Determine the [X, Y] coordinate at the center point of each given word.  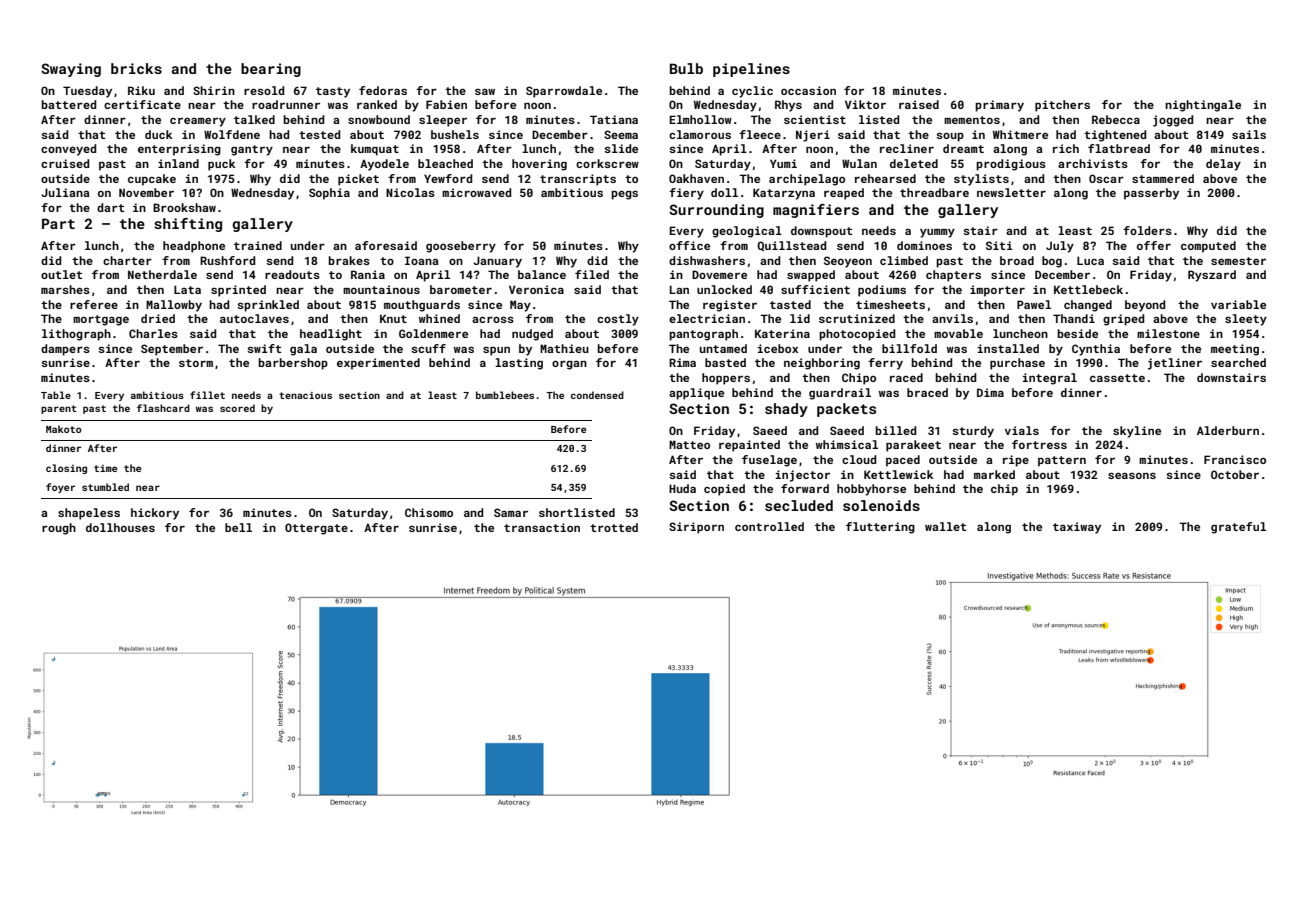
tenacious [305, 395]
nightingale [1203, 106]
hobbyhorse [871, 490]
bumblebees [505, 395]
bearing [271, 70]
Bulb [686, 68]
